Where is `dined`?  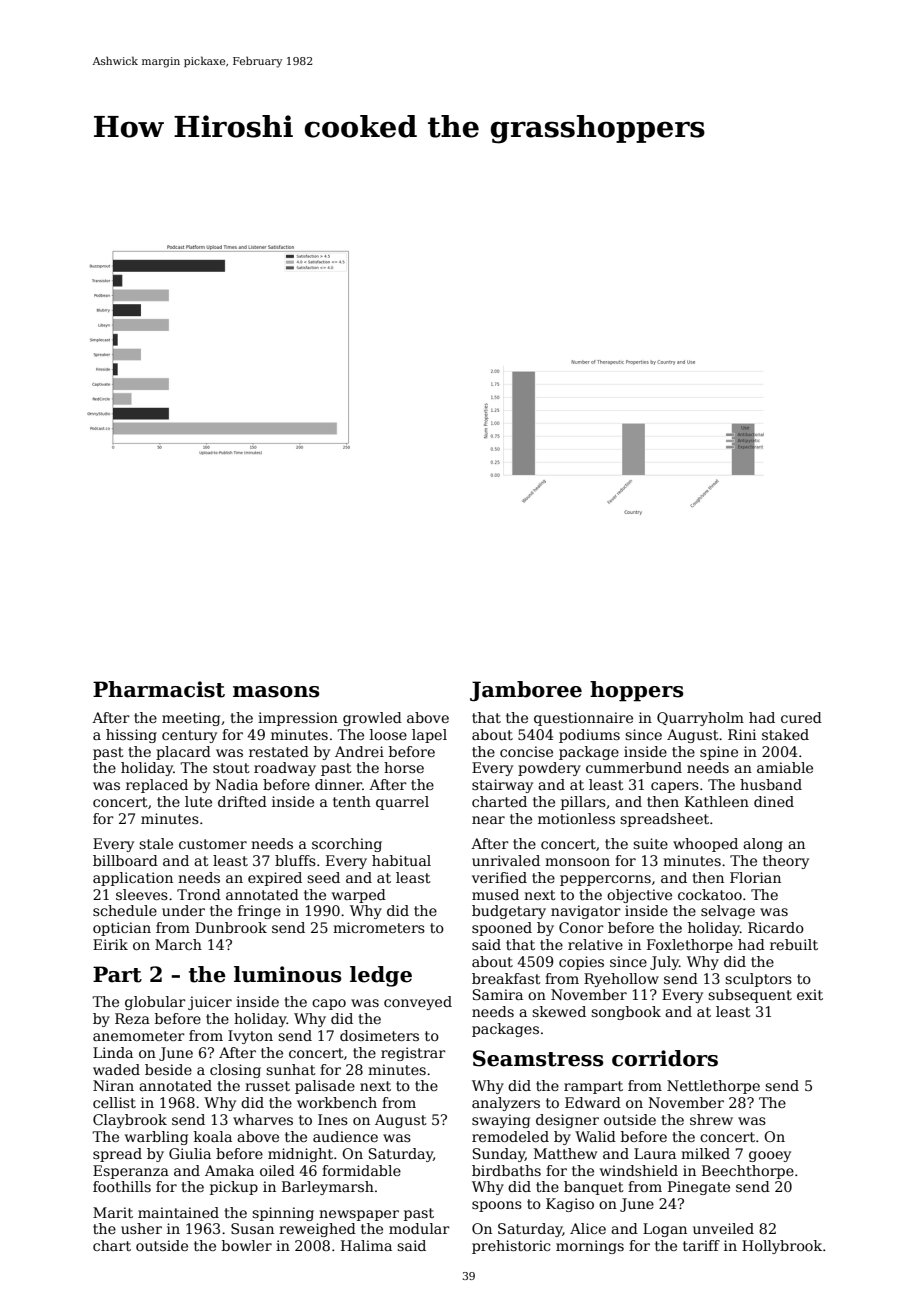 dined is located at coordinates (774, 801).
